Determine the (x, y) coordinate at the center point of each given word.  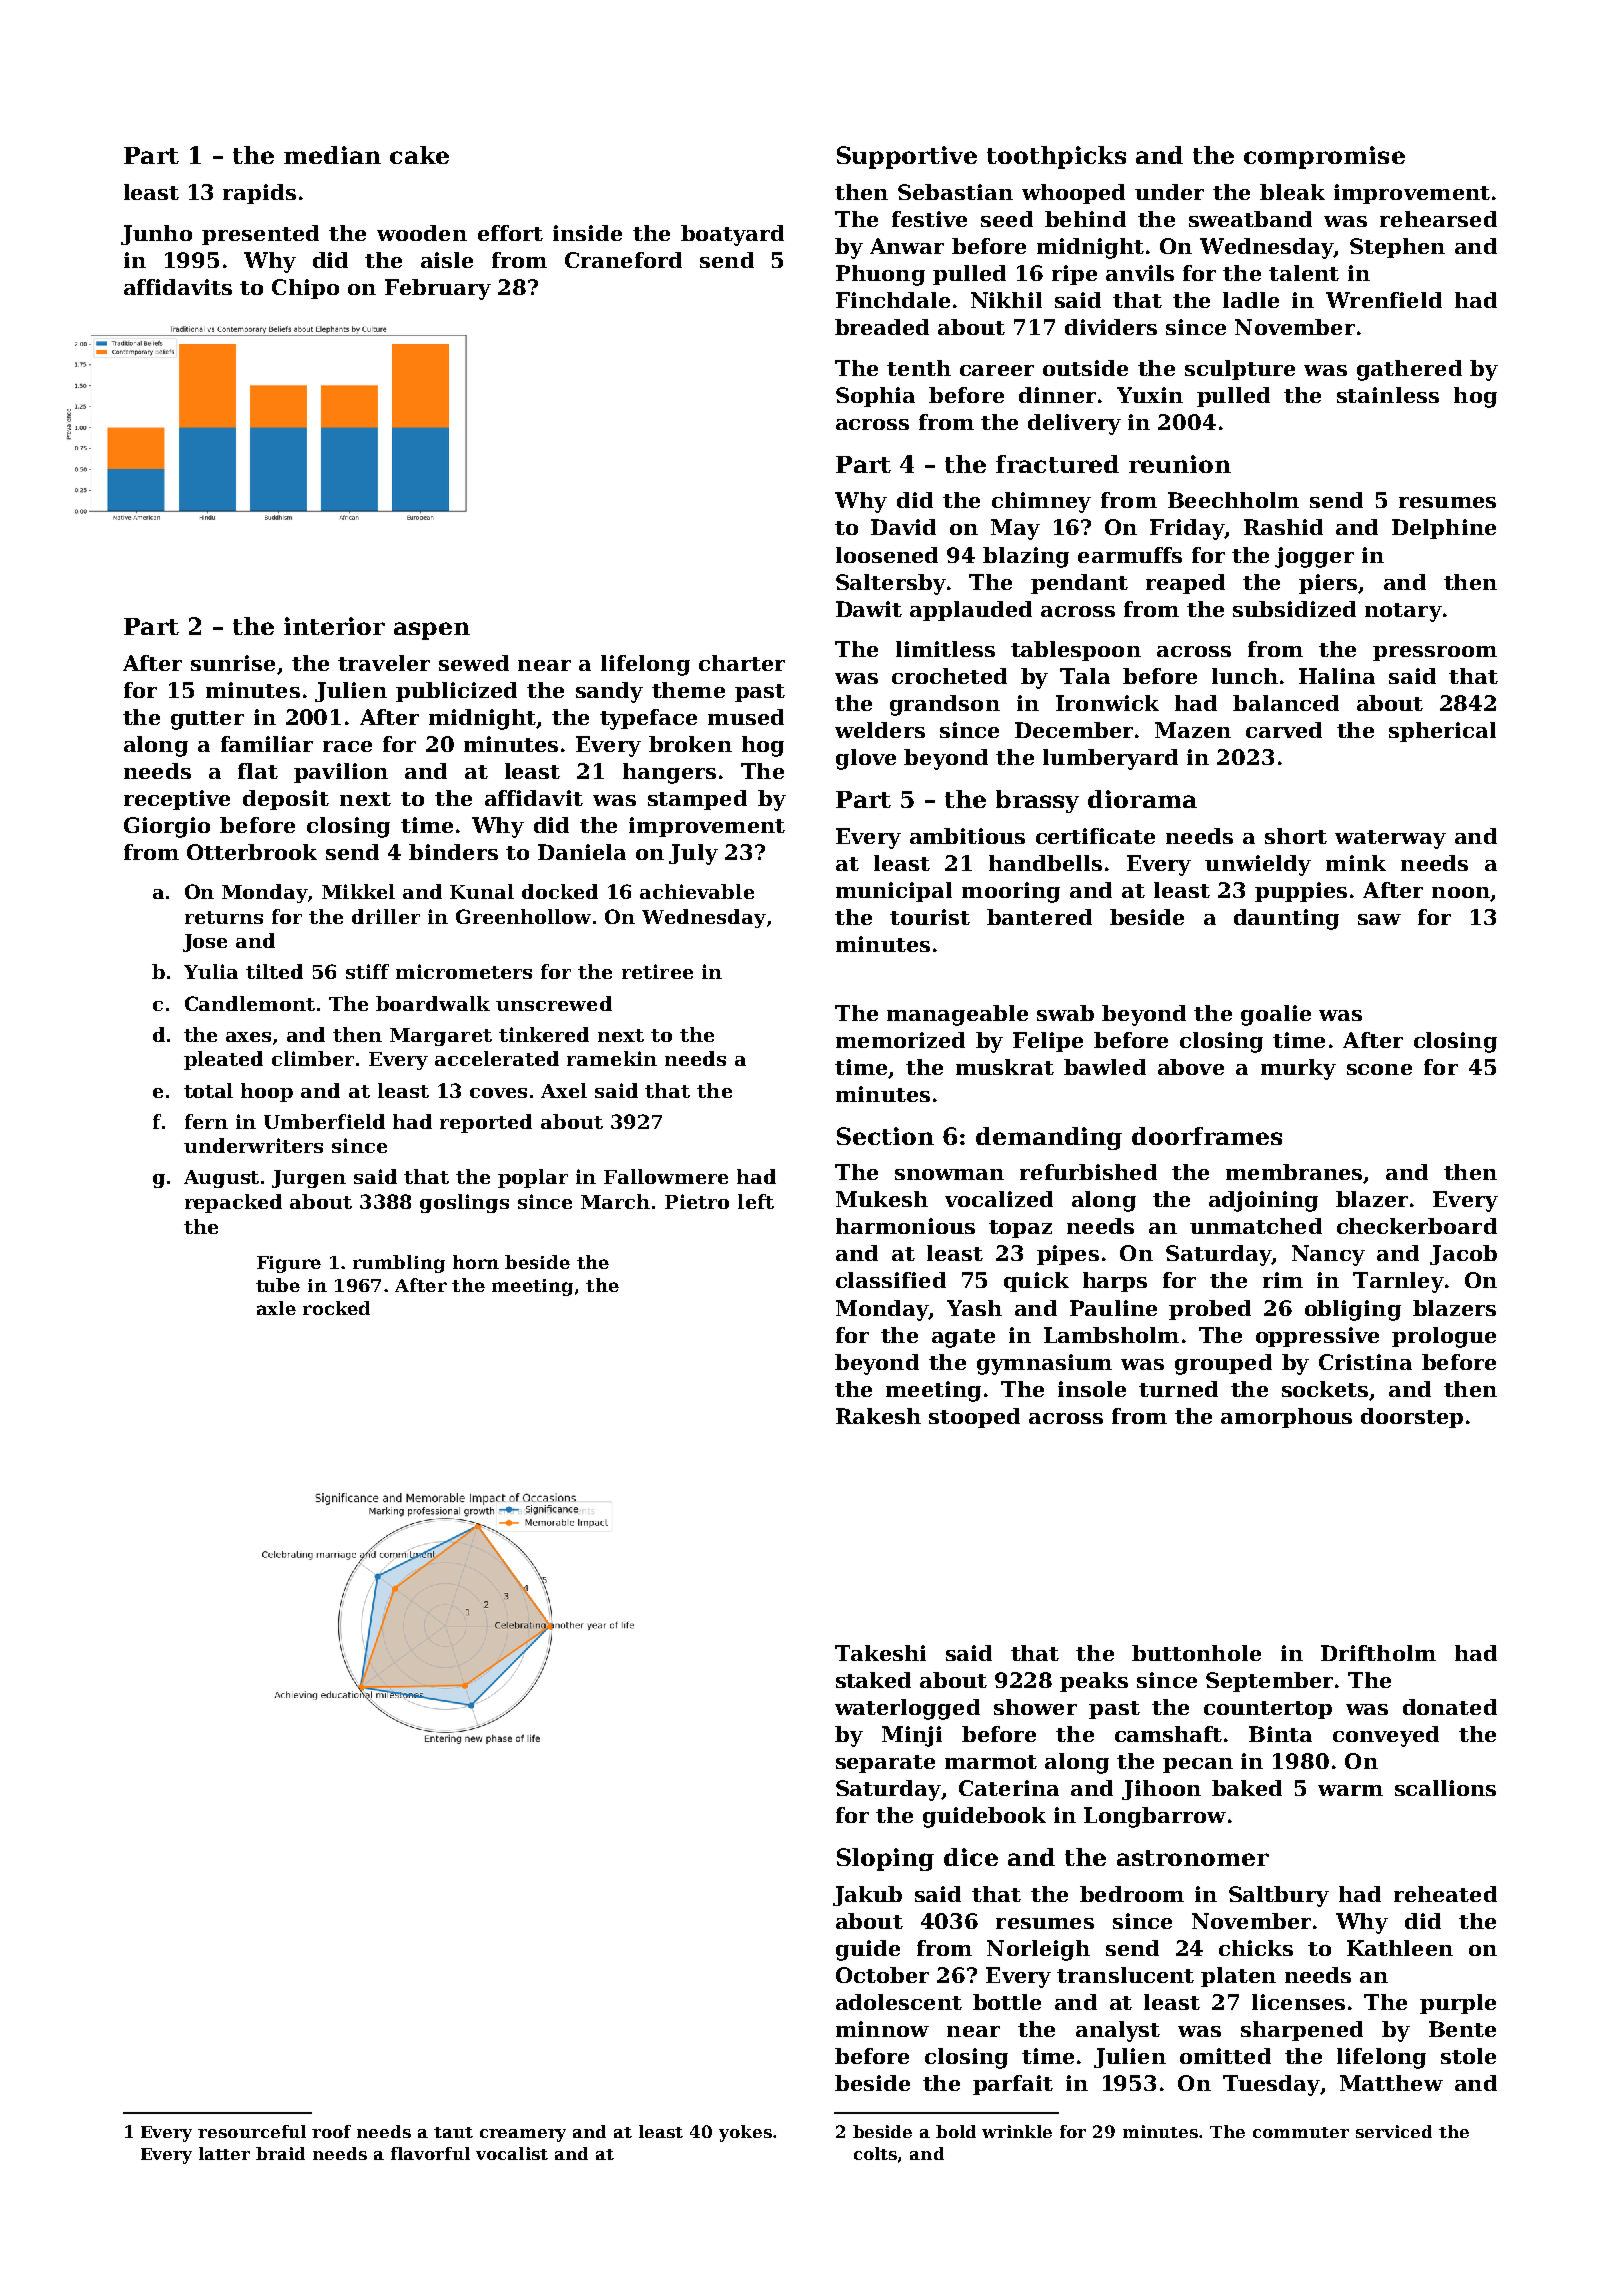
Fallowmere (666, 1176)
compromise (1324, 157)
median (332, 155)
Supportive (907, 157)
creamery (523, 2135)
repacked (233, 1203)
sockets (1325, 1389)
